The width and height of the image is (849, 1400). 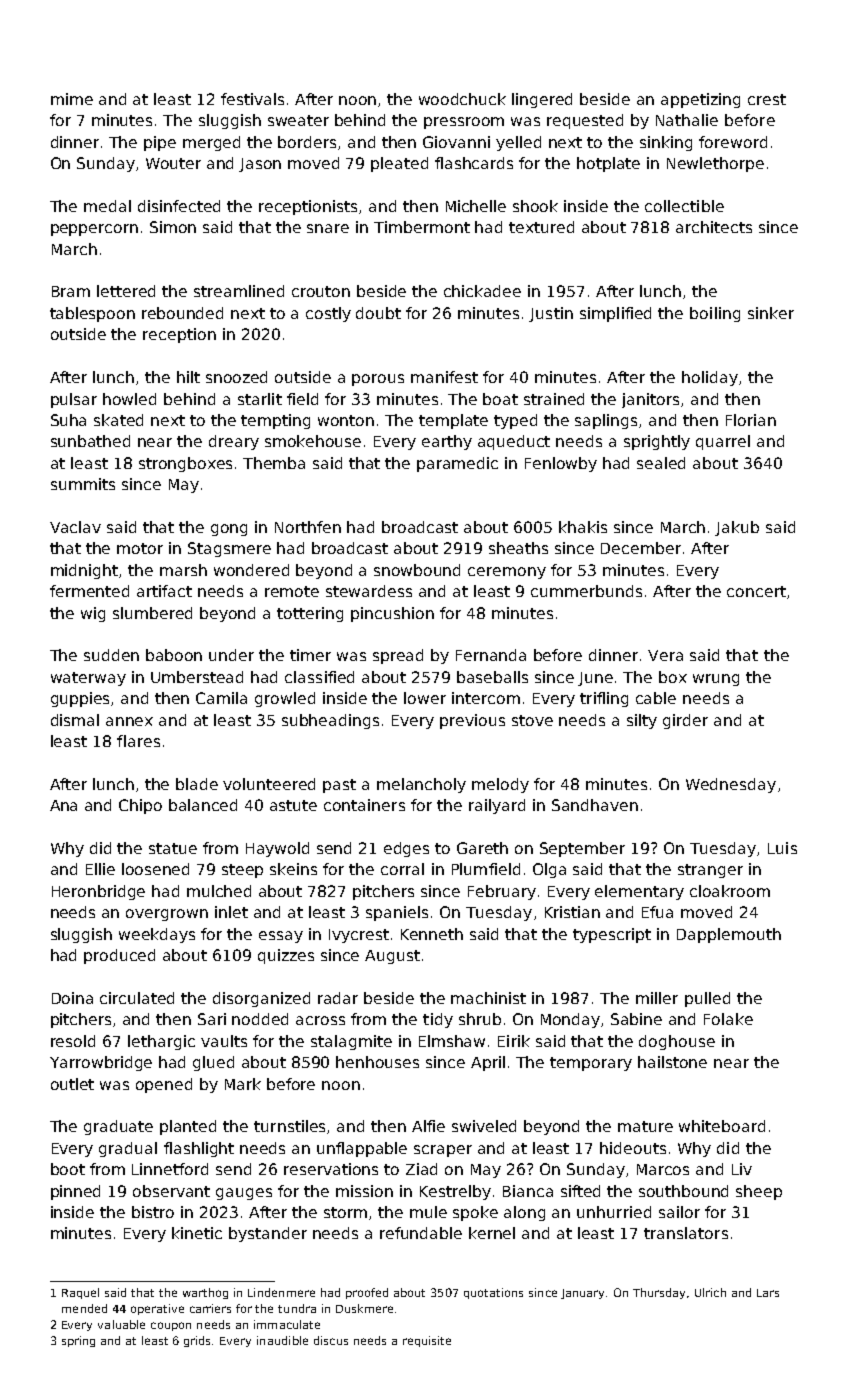 What do you see at coordinates (666, 143) in the image?
I see `sinking` at bounding box center [666, 143].
